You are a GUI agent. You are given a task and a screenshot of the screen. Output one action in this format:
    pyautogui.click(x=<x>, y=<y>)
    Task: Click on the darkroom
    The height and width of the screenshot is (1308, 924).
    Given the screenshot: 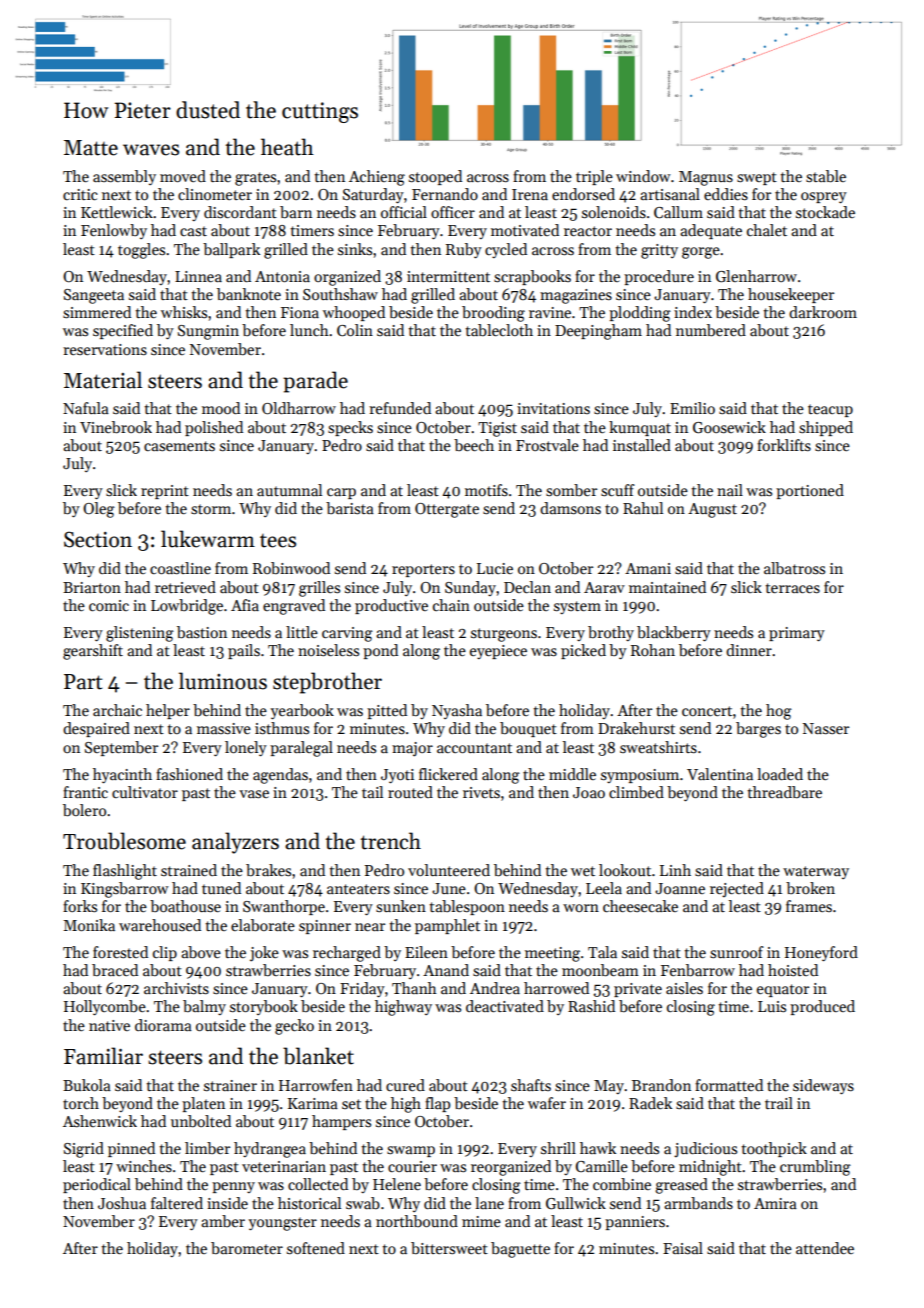 What is the action you would take?
    pyautogui.click(x=823, y=312)
